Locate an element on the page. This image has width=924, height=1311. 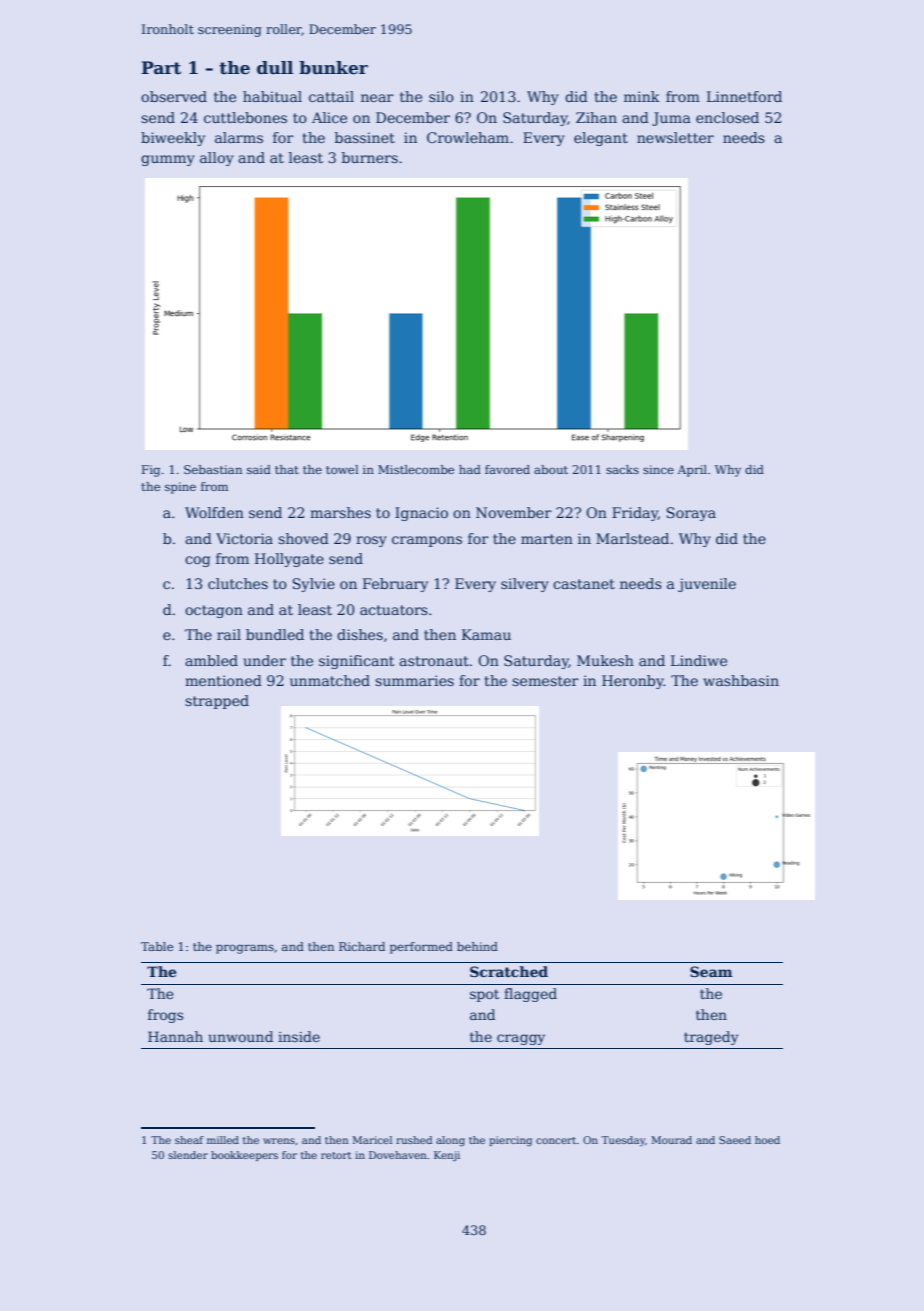
Soraya is located at coordinates (691, 514).
